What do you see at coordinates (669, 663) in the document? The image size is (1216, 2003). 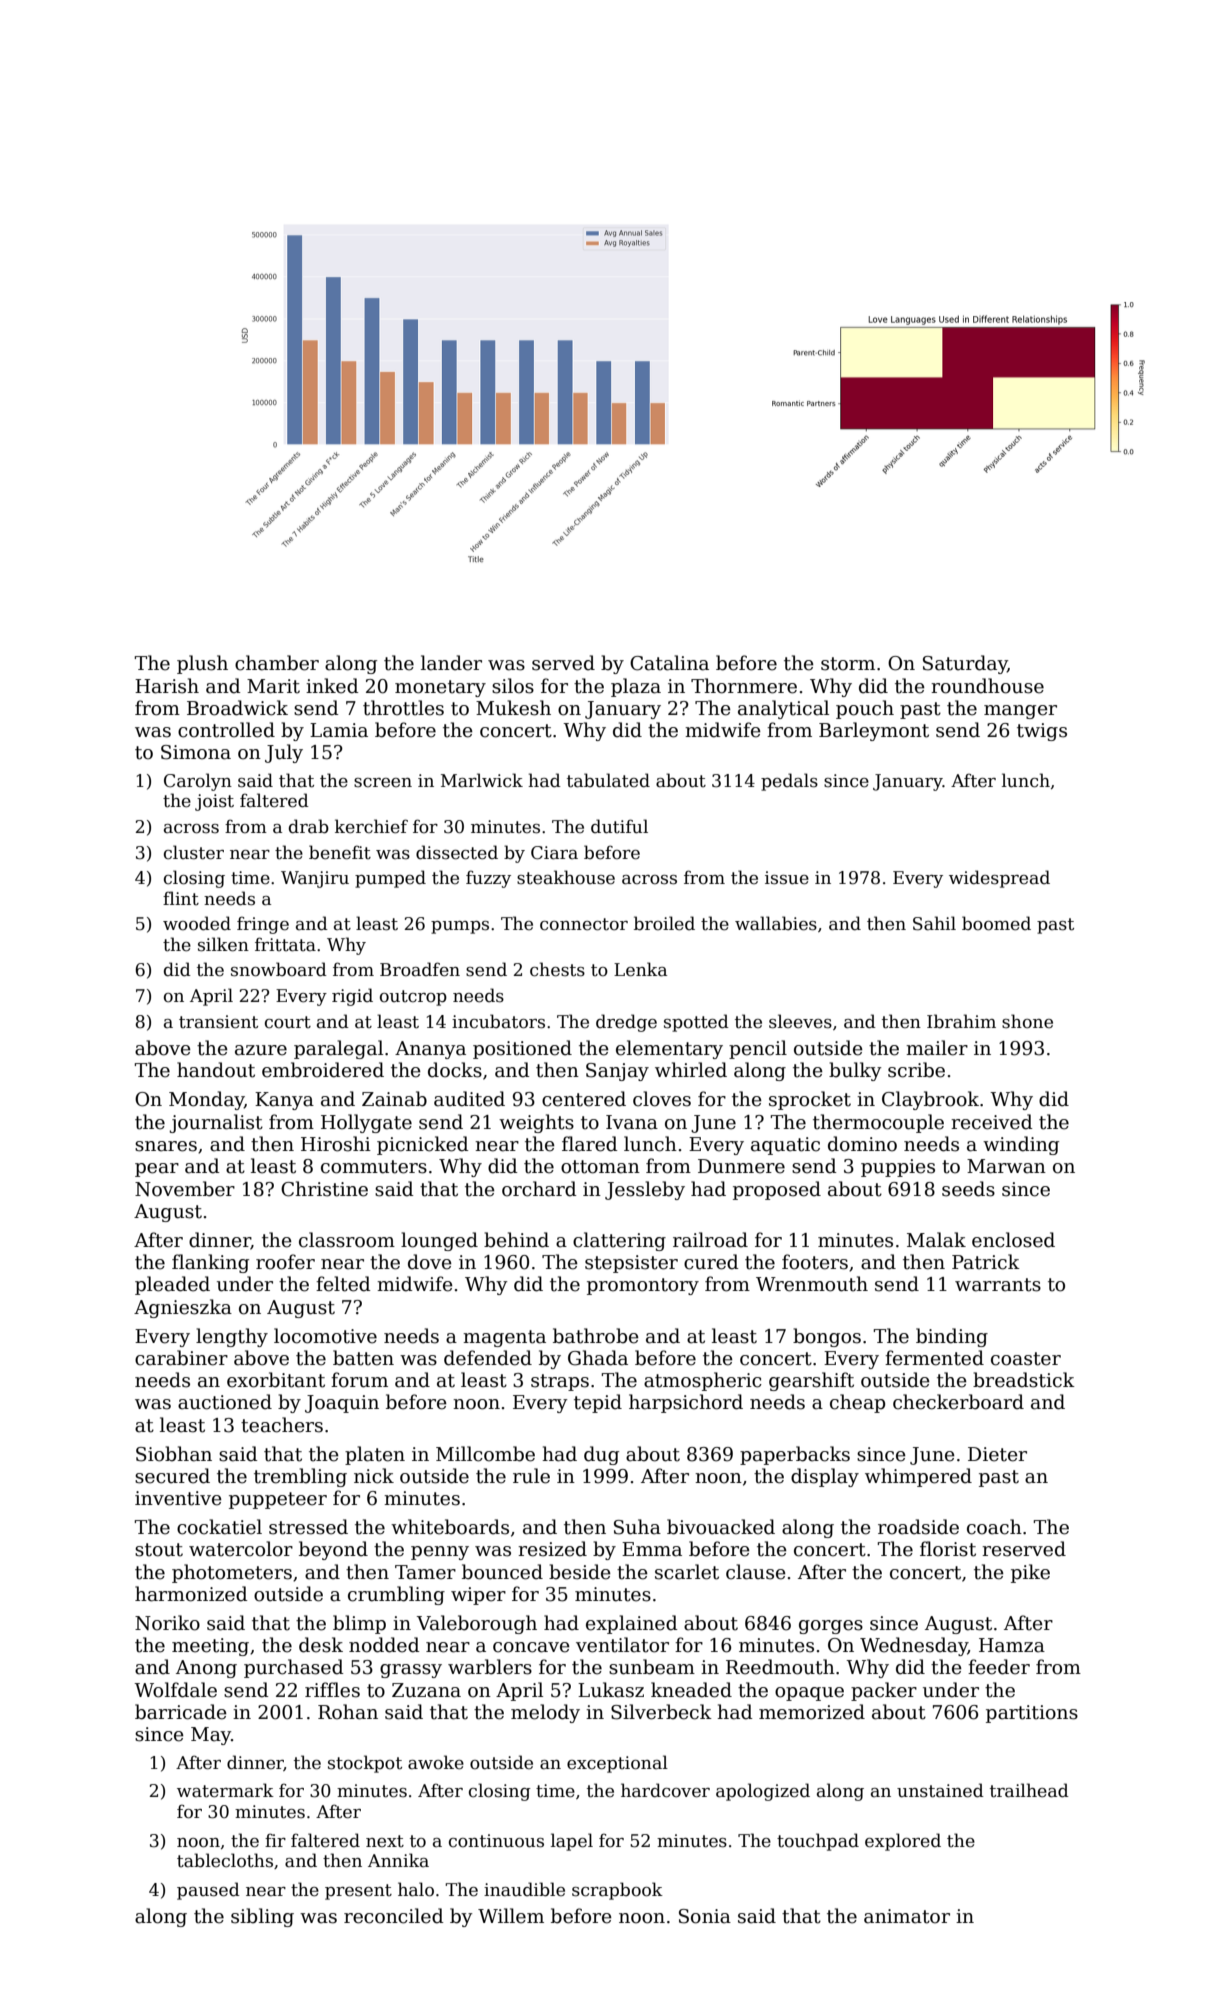 I see `Catalina` at bounding box center [669, 663].
